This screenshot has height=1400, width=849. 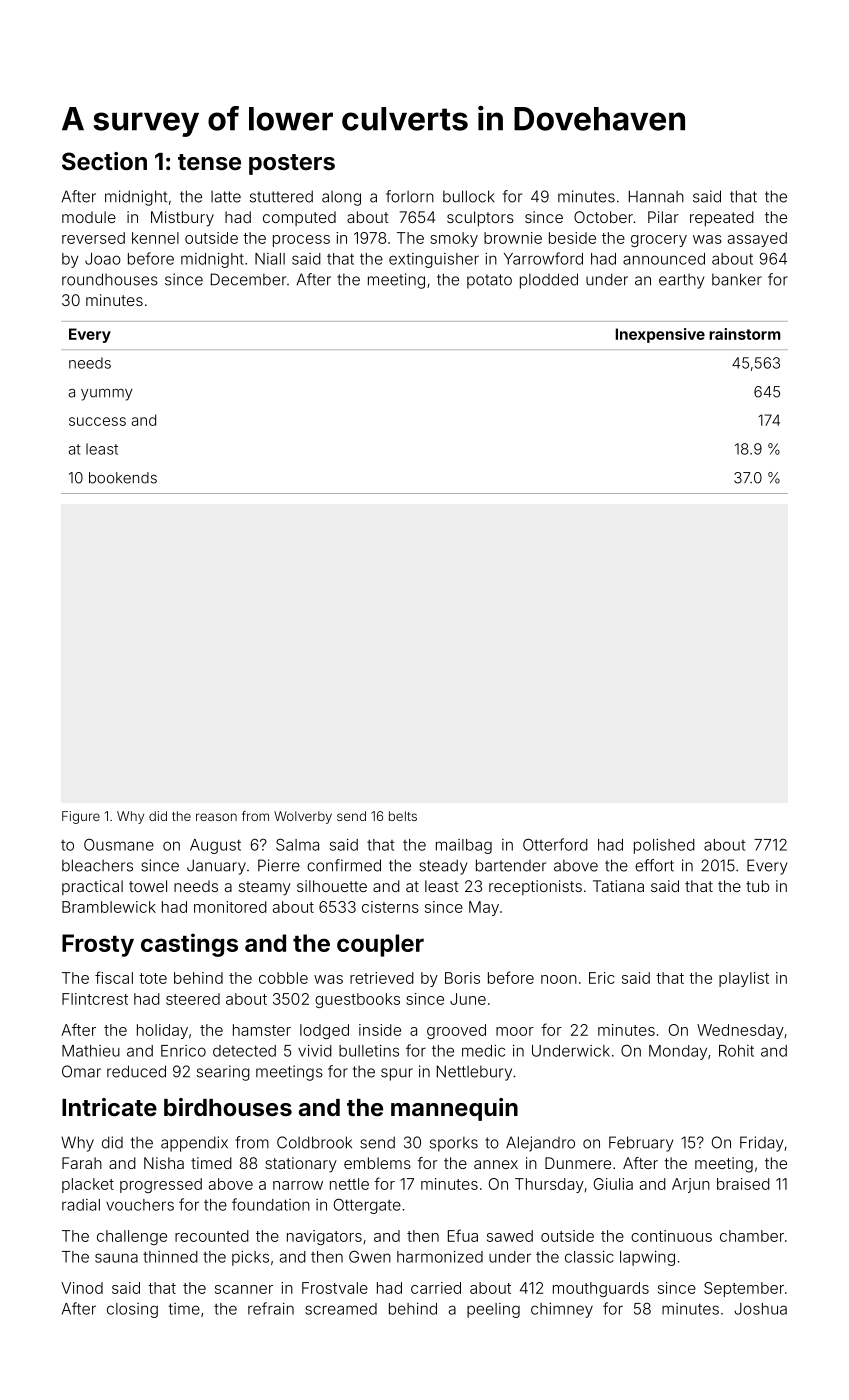 What do you see at coordinates (132, 1310) in the screenshot?
I see `closing` at bounding box center [132, 1310].
